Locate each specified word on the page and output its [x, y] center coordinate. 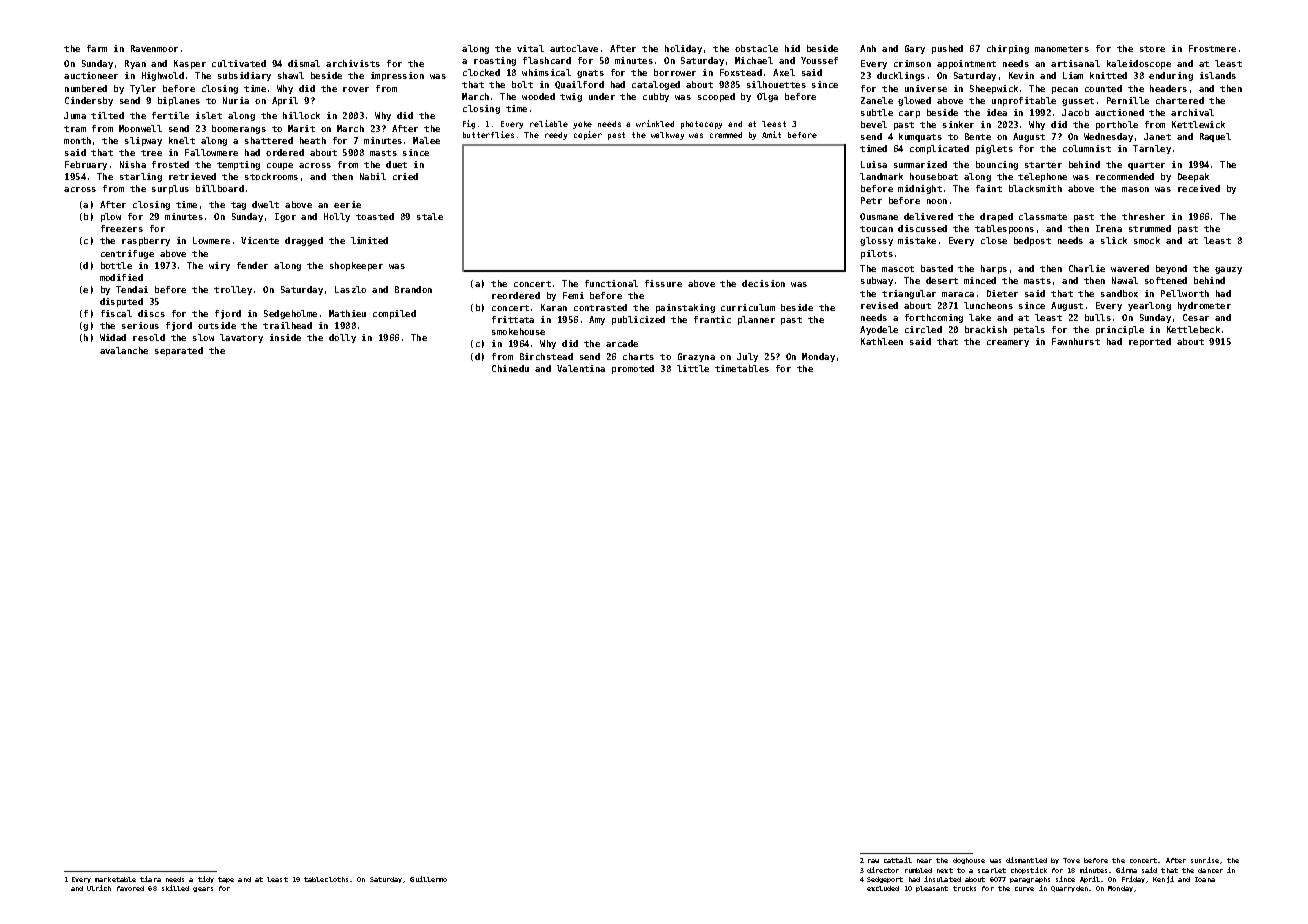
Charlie [1087, 268]
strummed [1150, 228]
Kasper [190, 64]
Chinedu [510, 368]
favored [130, 888]
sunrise [1205, 860]
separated [179, 351]
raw [873, 861]
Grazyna [696, 357]
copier [588, 135]
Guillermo [428, 879]
